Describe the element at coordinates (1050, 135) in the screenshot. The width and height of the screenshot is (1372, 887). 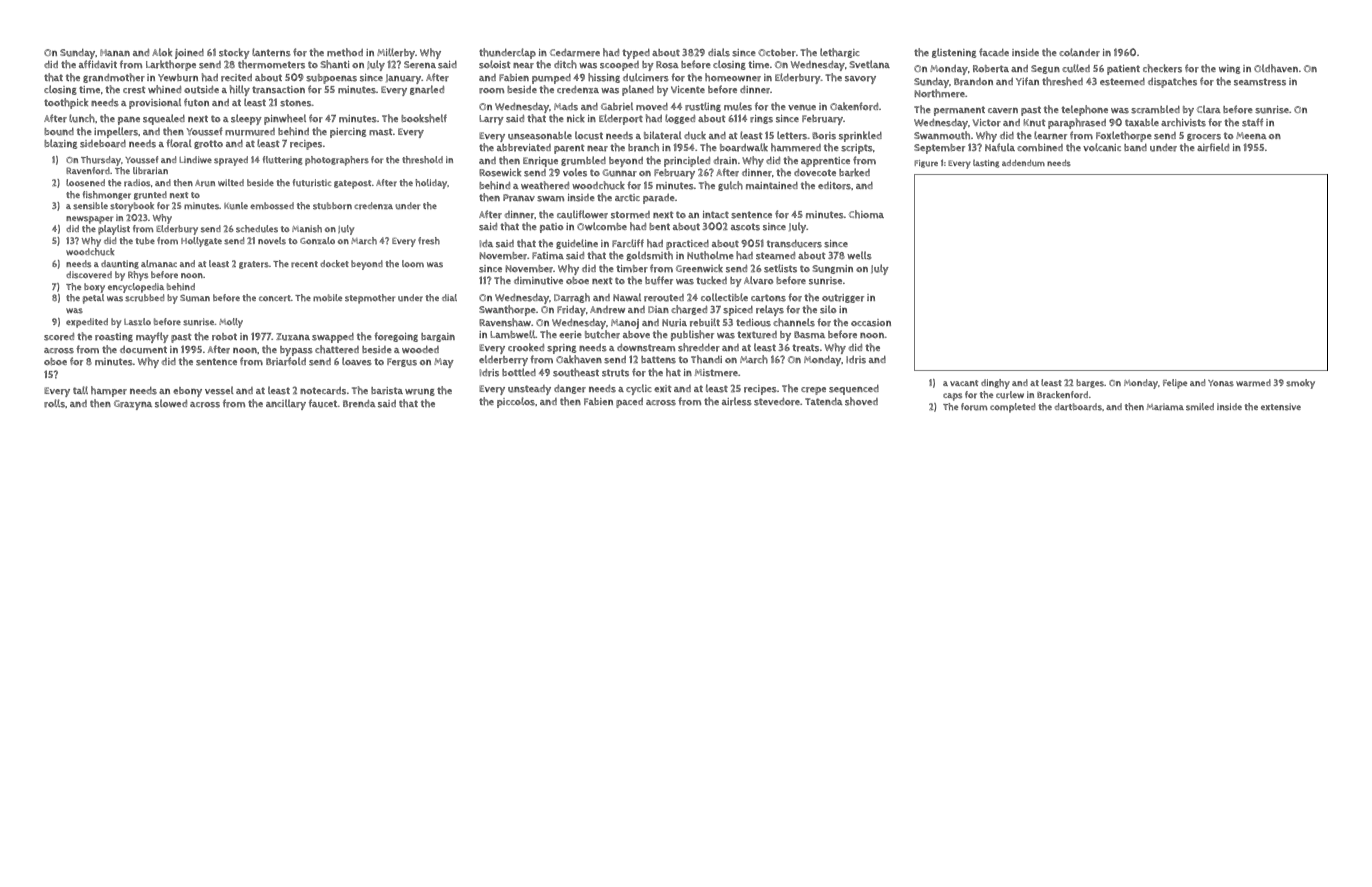
I see `learner` at that location.
